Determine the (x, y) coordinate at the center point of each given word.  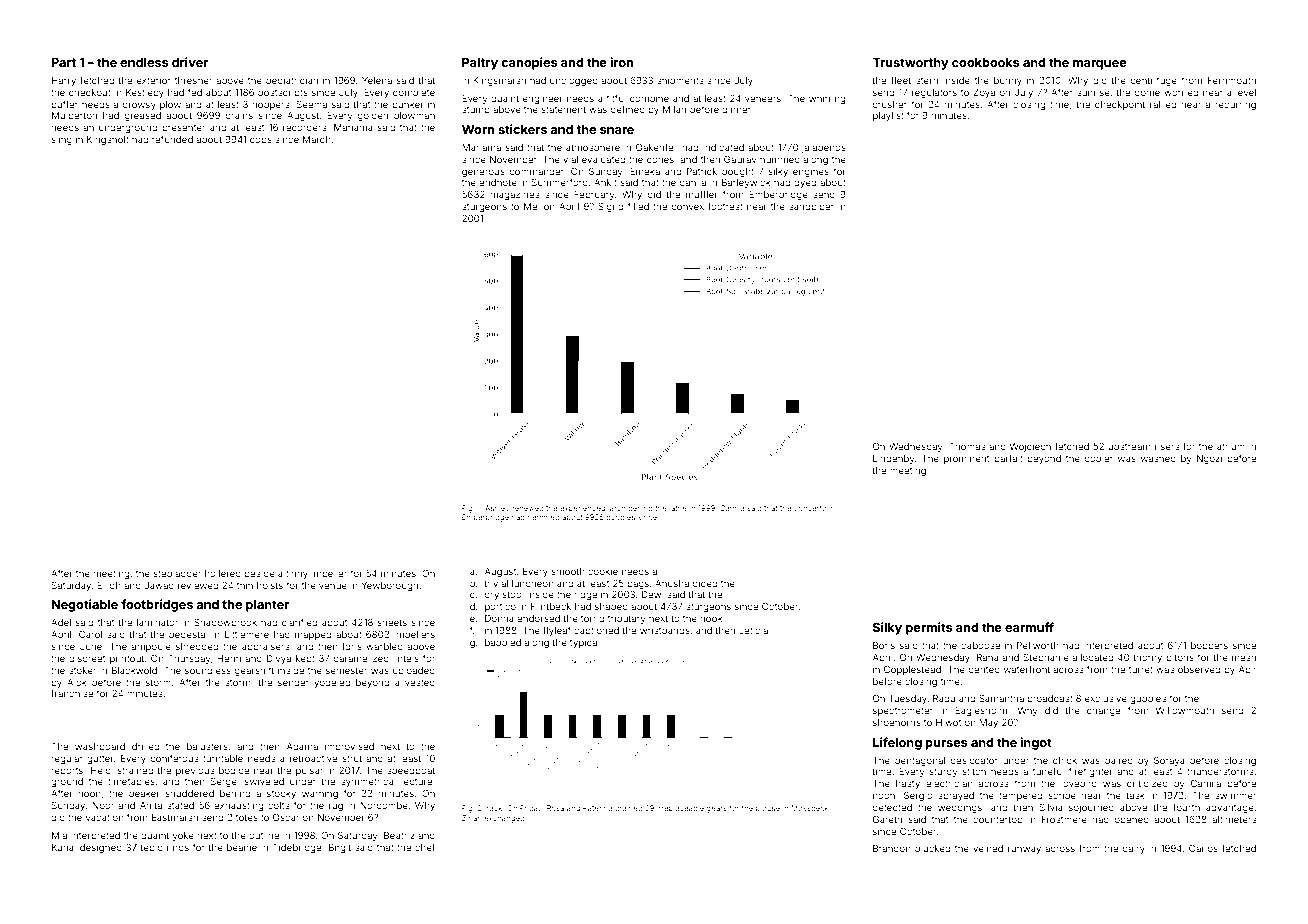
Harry (64, 81)
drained (628, 808)
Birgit (340, 848)
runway (1024, 850)
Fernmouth (1232, 80)
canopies (530, 63)
